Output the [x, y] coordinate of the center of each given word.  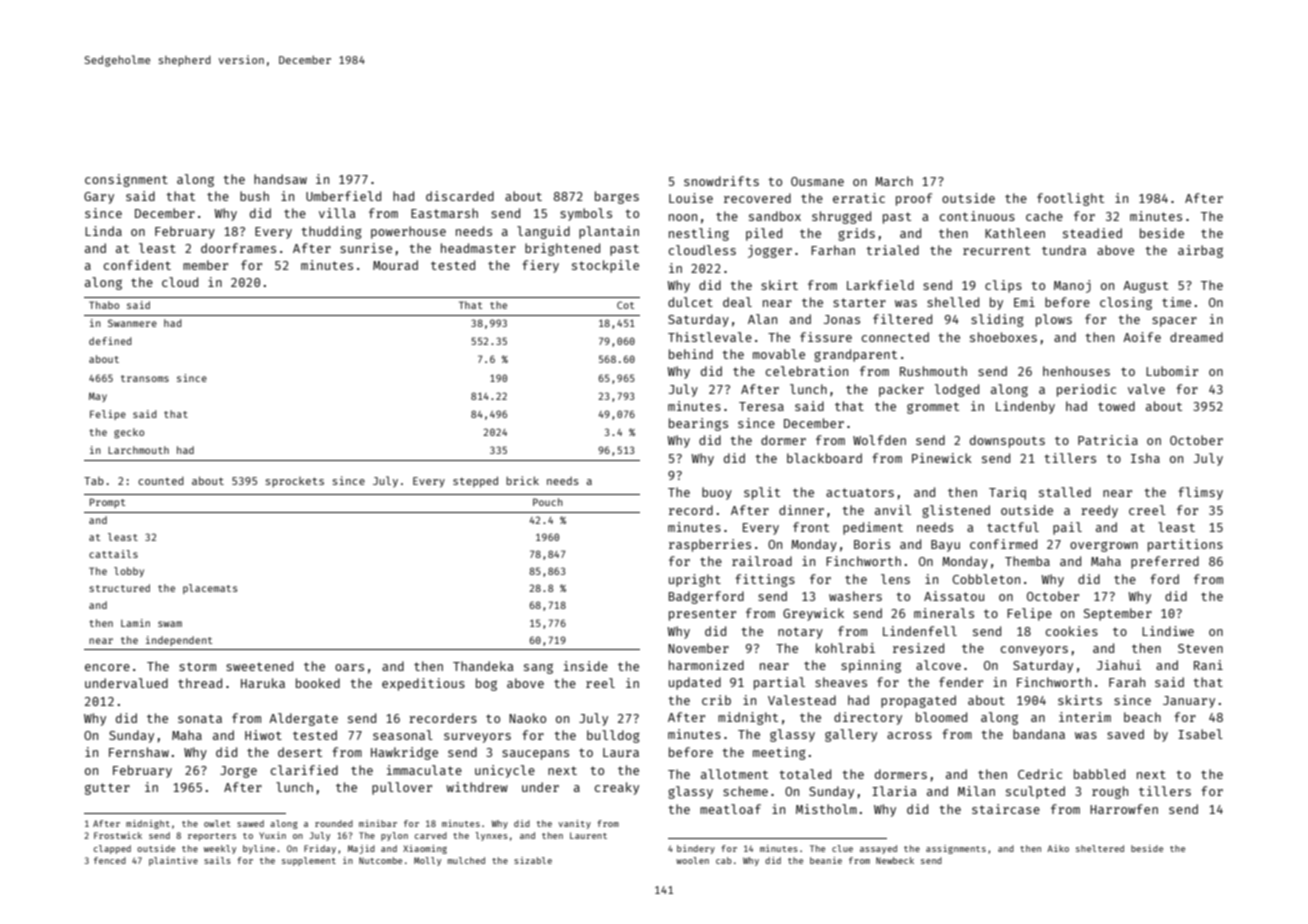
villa [337, 213]
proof [914, 199]
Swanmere [132, 323]
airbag [1200, 251]
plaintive [173, 861]
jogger [770, 251]
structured [119, 588]
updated [695, 683]
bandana [1039, 734]
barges [617, 197]
